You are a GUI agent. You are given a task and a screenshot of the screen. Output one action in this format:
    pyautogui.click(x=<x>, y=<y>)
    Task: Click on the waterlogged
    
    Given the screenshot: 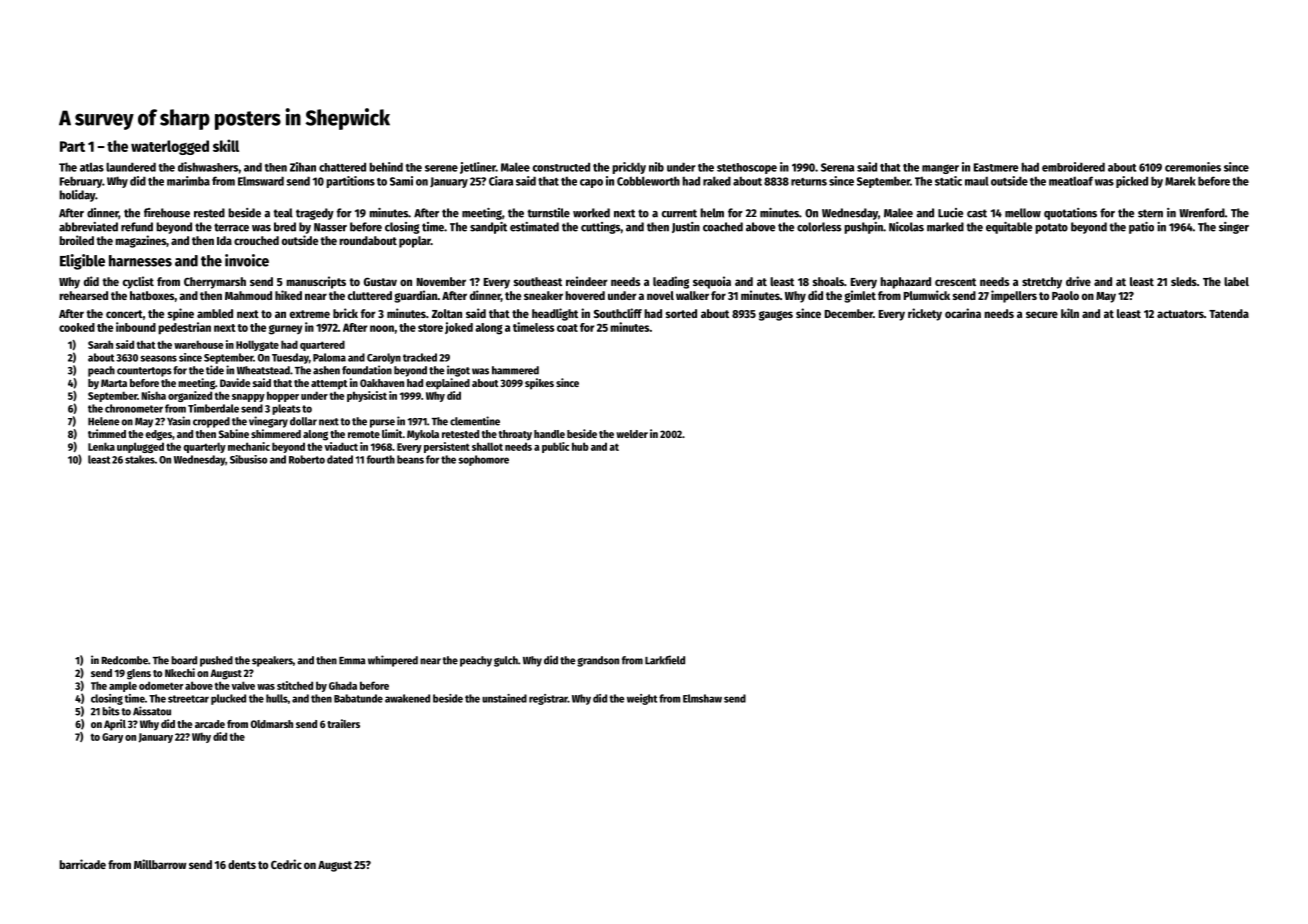 What is the action you would take?
    pyautogui.click(x=170, y=147)
